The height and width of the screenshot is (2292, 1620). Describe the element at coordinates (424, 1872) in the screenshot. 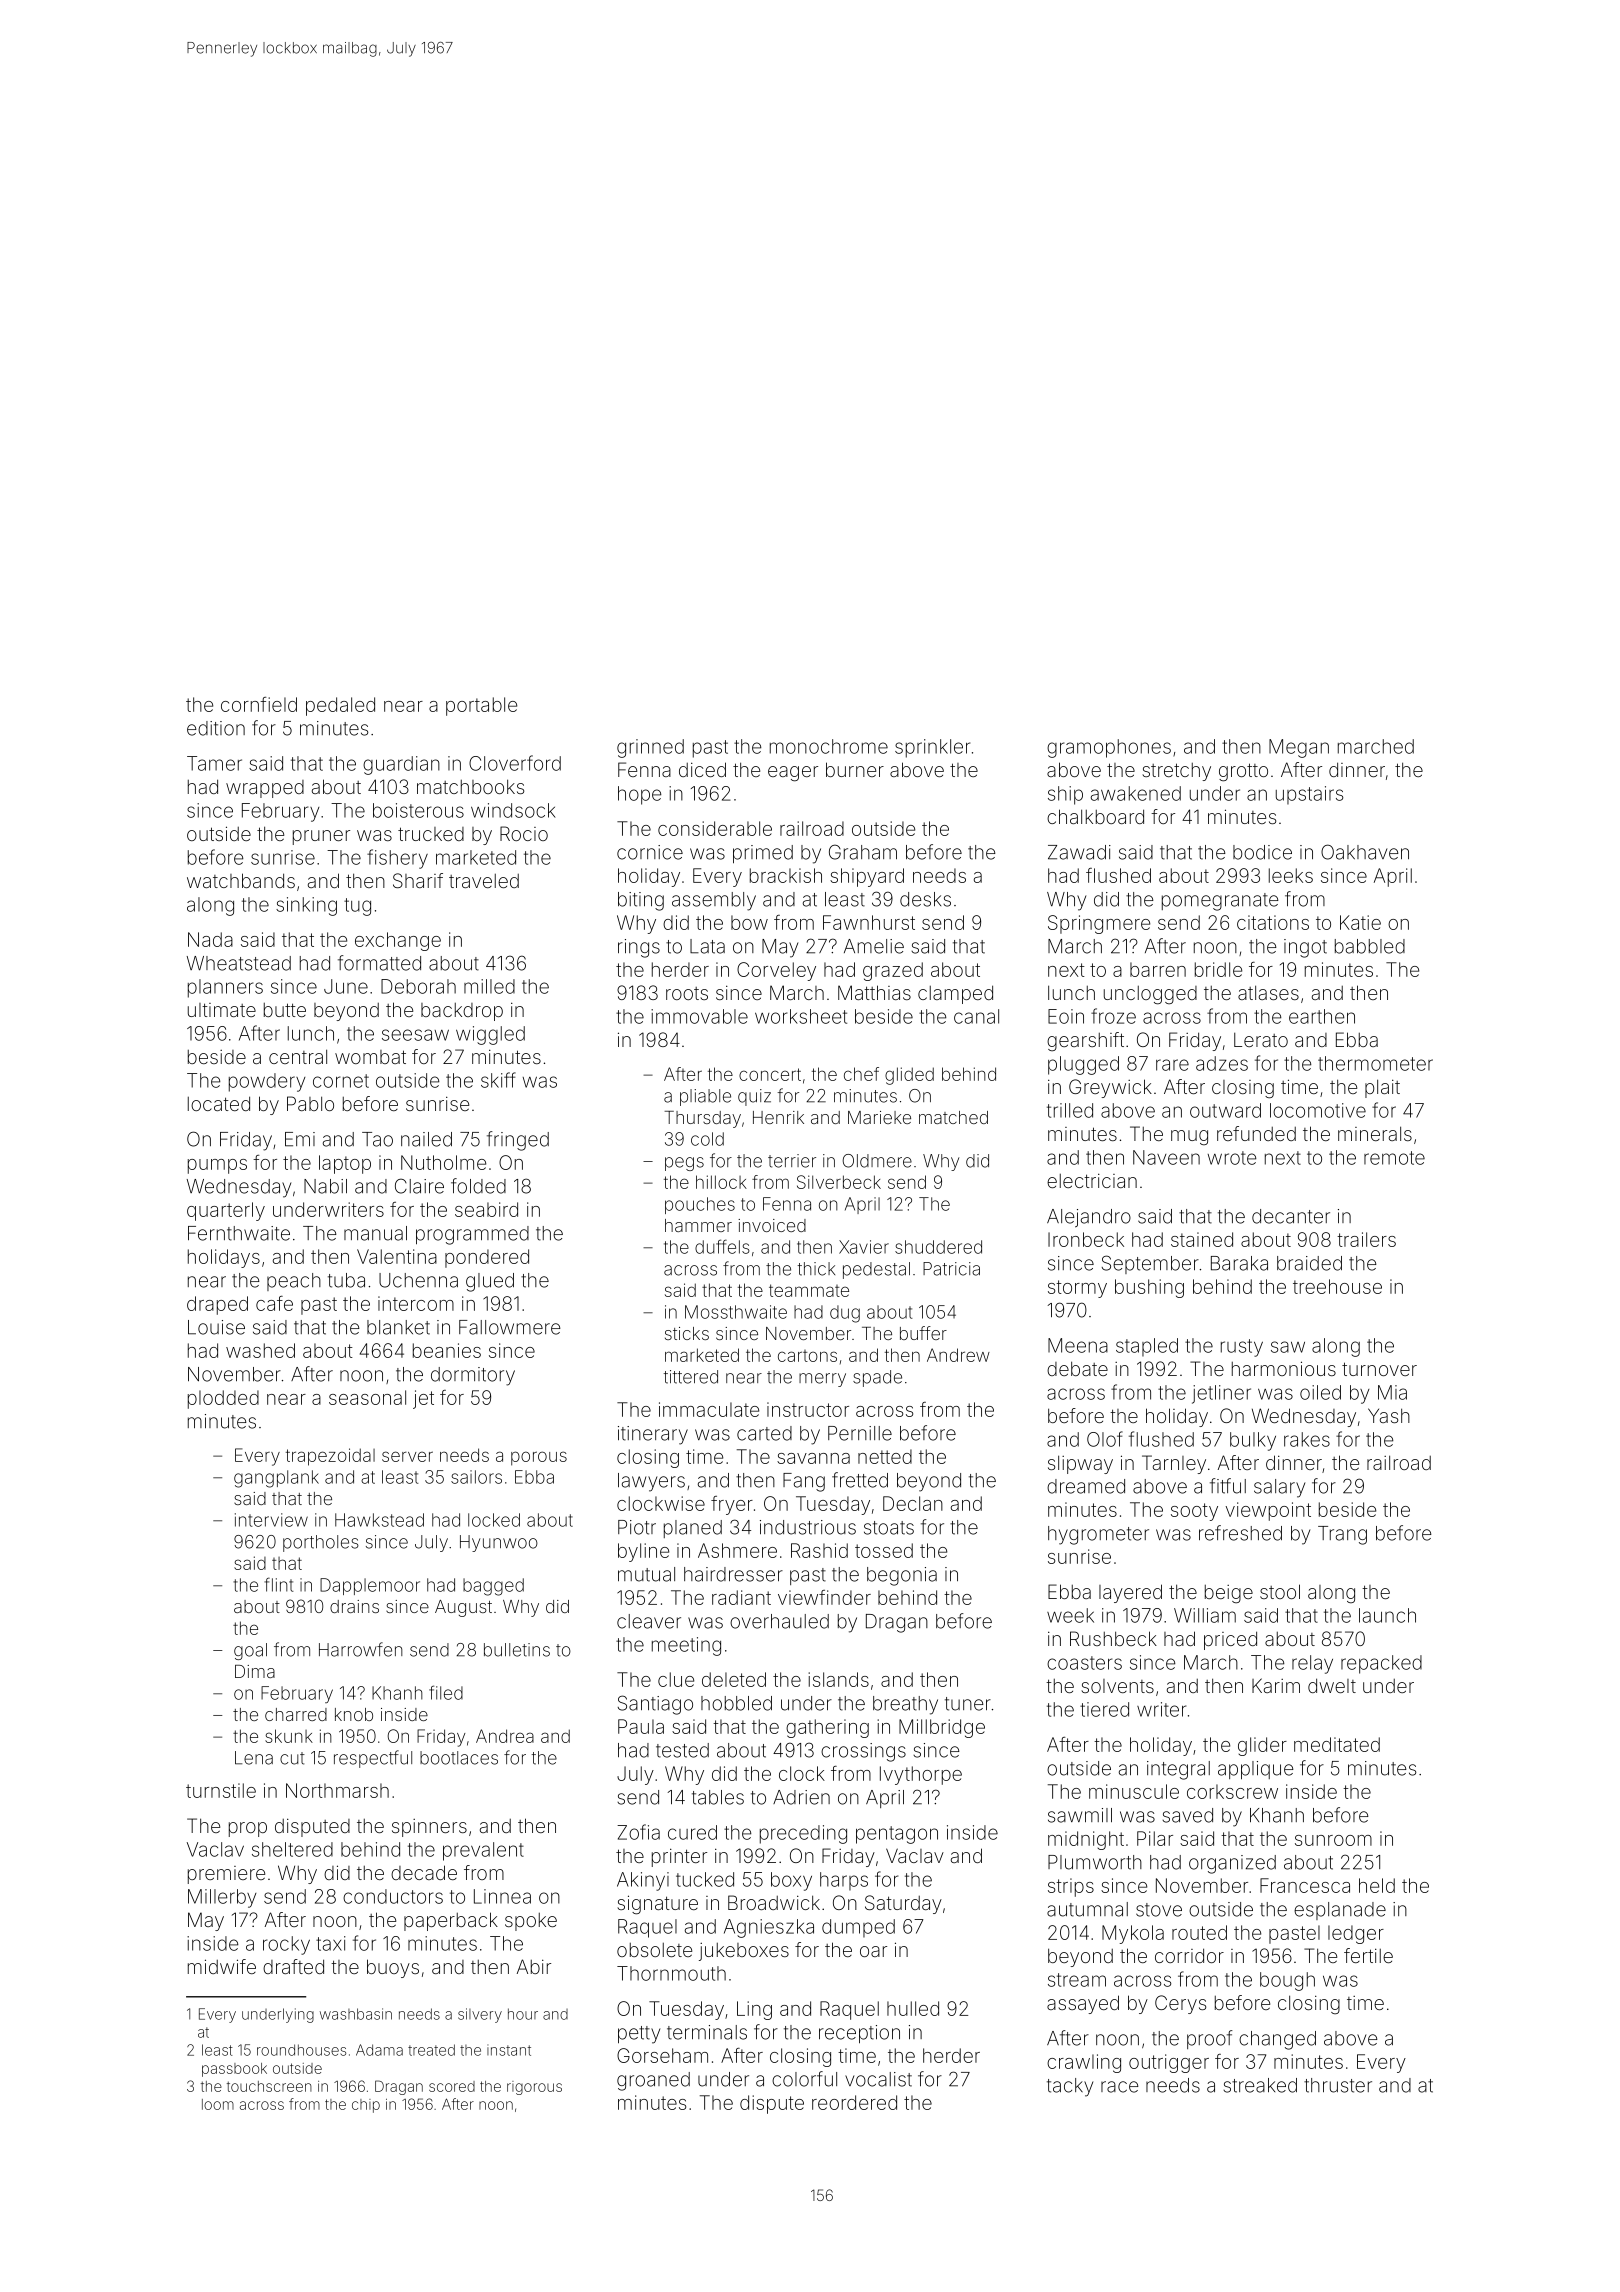

I see `decade` at that location.
